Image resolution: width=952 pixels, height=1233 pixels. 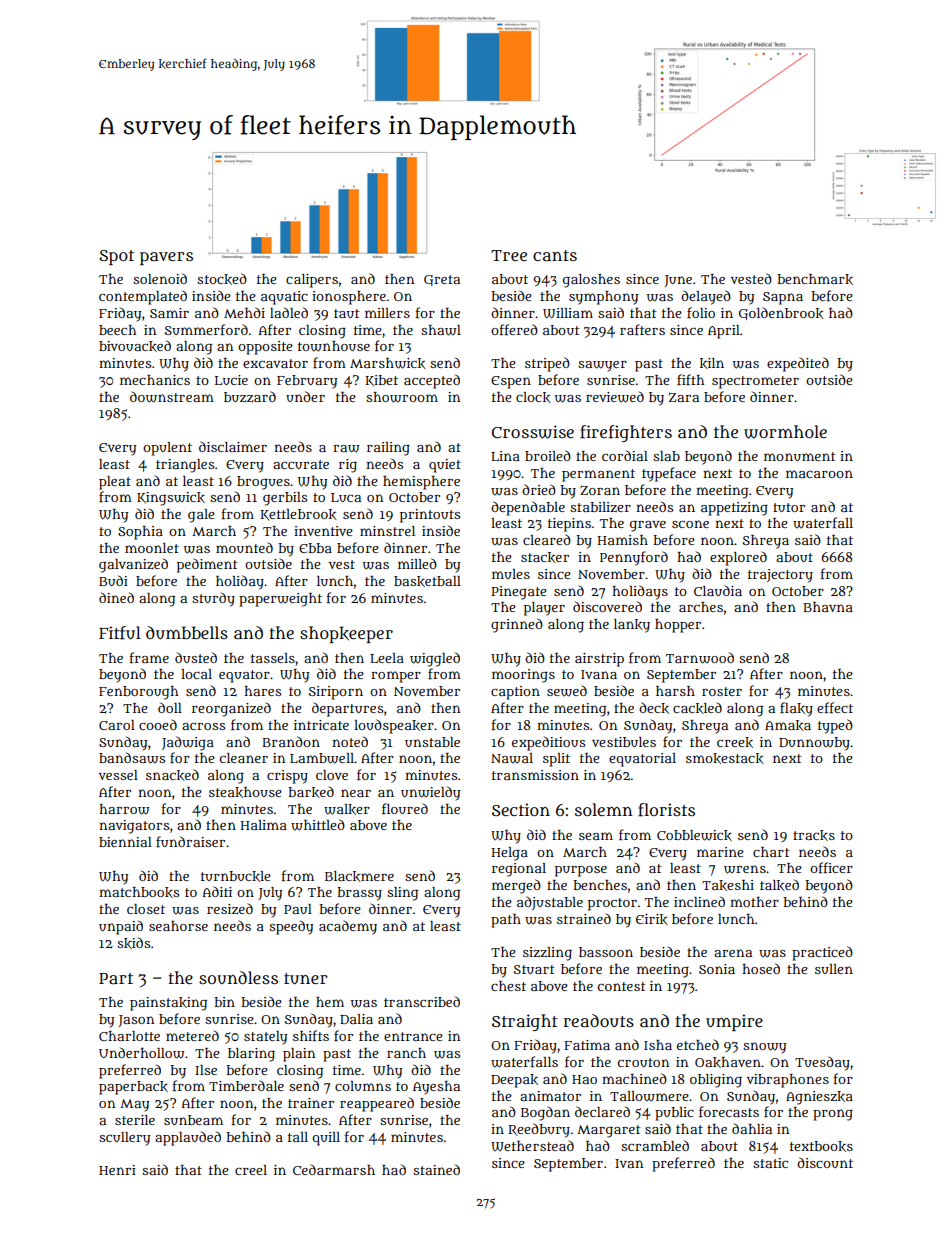 I want to click on Spot, so click(x=116, y=257).
